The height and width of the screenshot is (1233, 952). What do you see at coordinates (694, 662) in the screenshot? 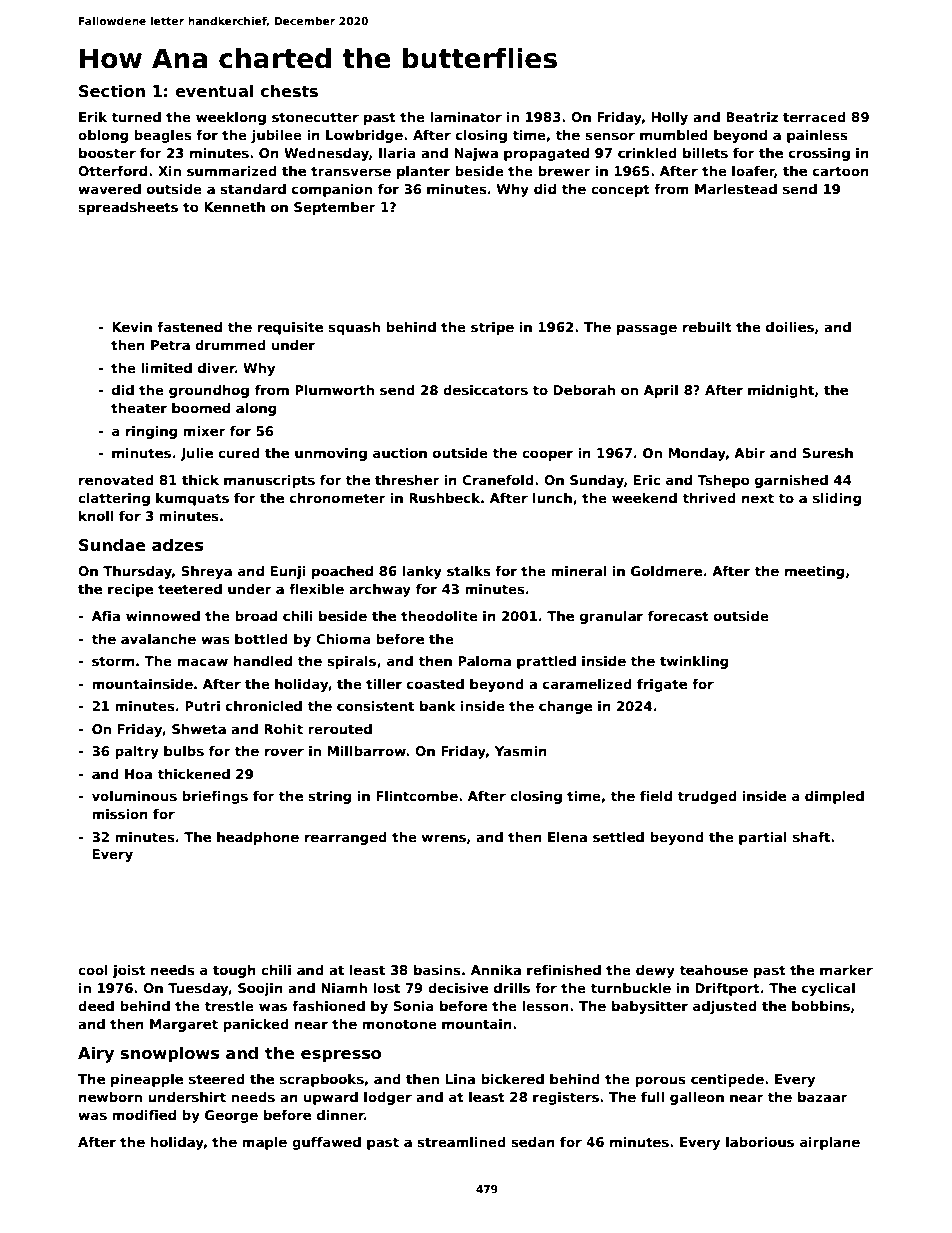
I see `twinkling` at bounding box center [694, 662].
